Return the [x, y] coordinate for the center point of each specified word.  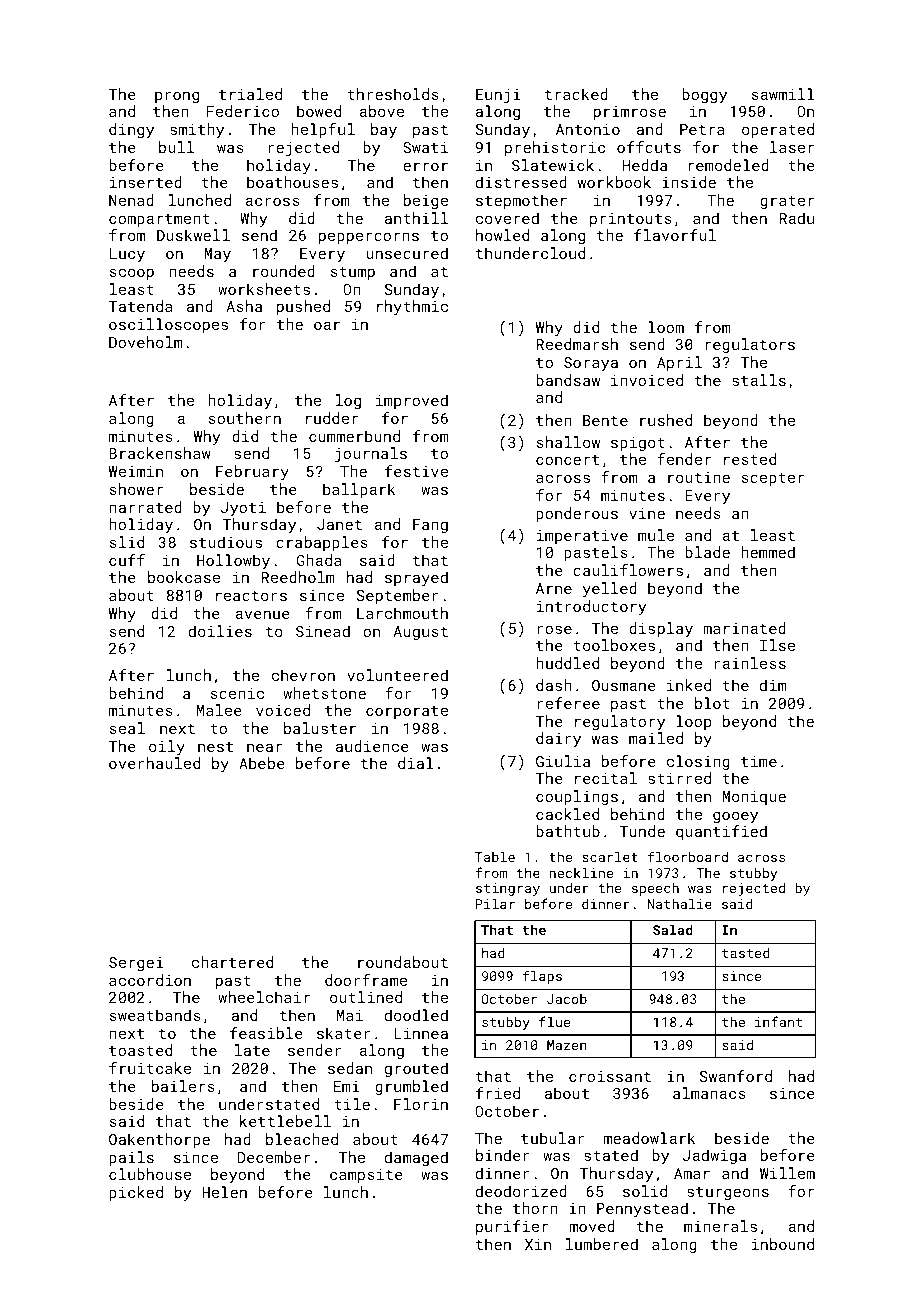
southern [245, 418]
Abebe [262, 763]
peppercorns [369, 238]
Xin [538, 1244]
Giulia [563, 761]
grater [787, 202]
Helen [224, 1192]
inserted [146, 182]
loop [693, 722]
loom [666, 327]
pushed [303, 307]
